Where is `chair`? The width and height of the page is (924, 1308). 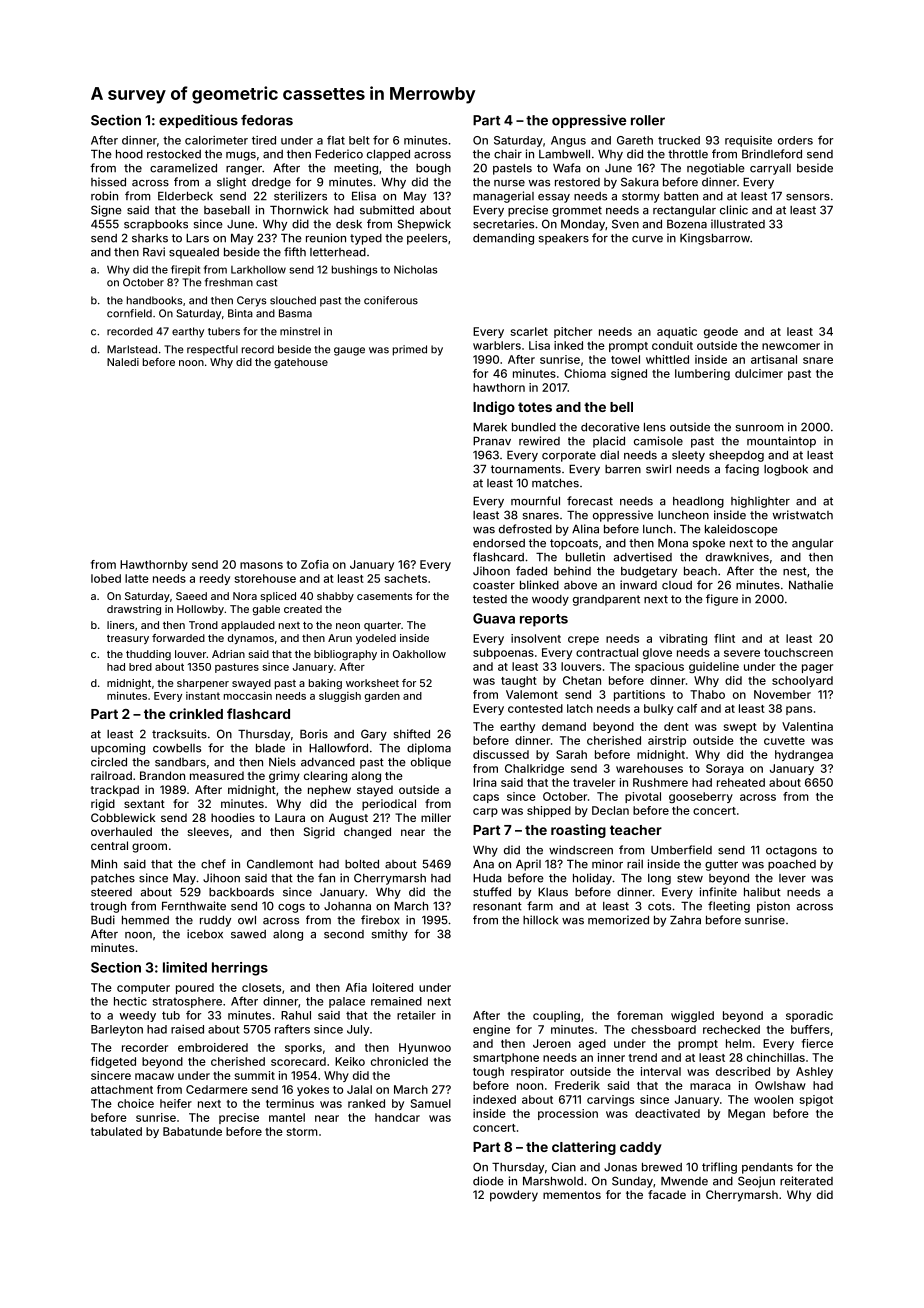
chair is located at coordinates (508, 154).
